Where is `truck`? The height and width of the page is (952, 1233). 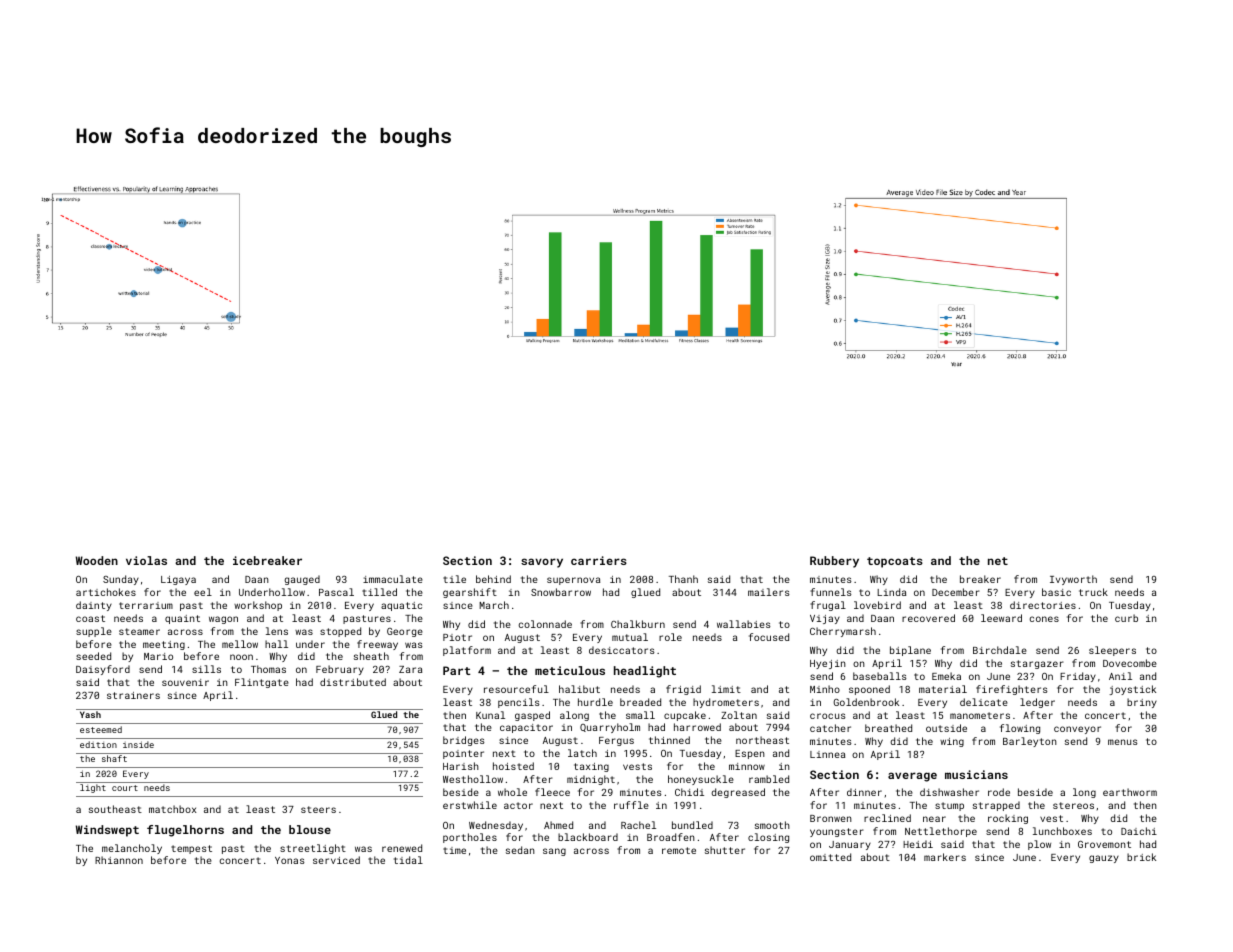 truck is located at coordinates (1093, 592).
